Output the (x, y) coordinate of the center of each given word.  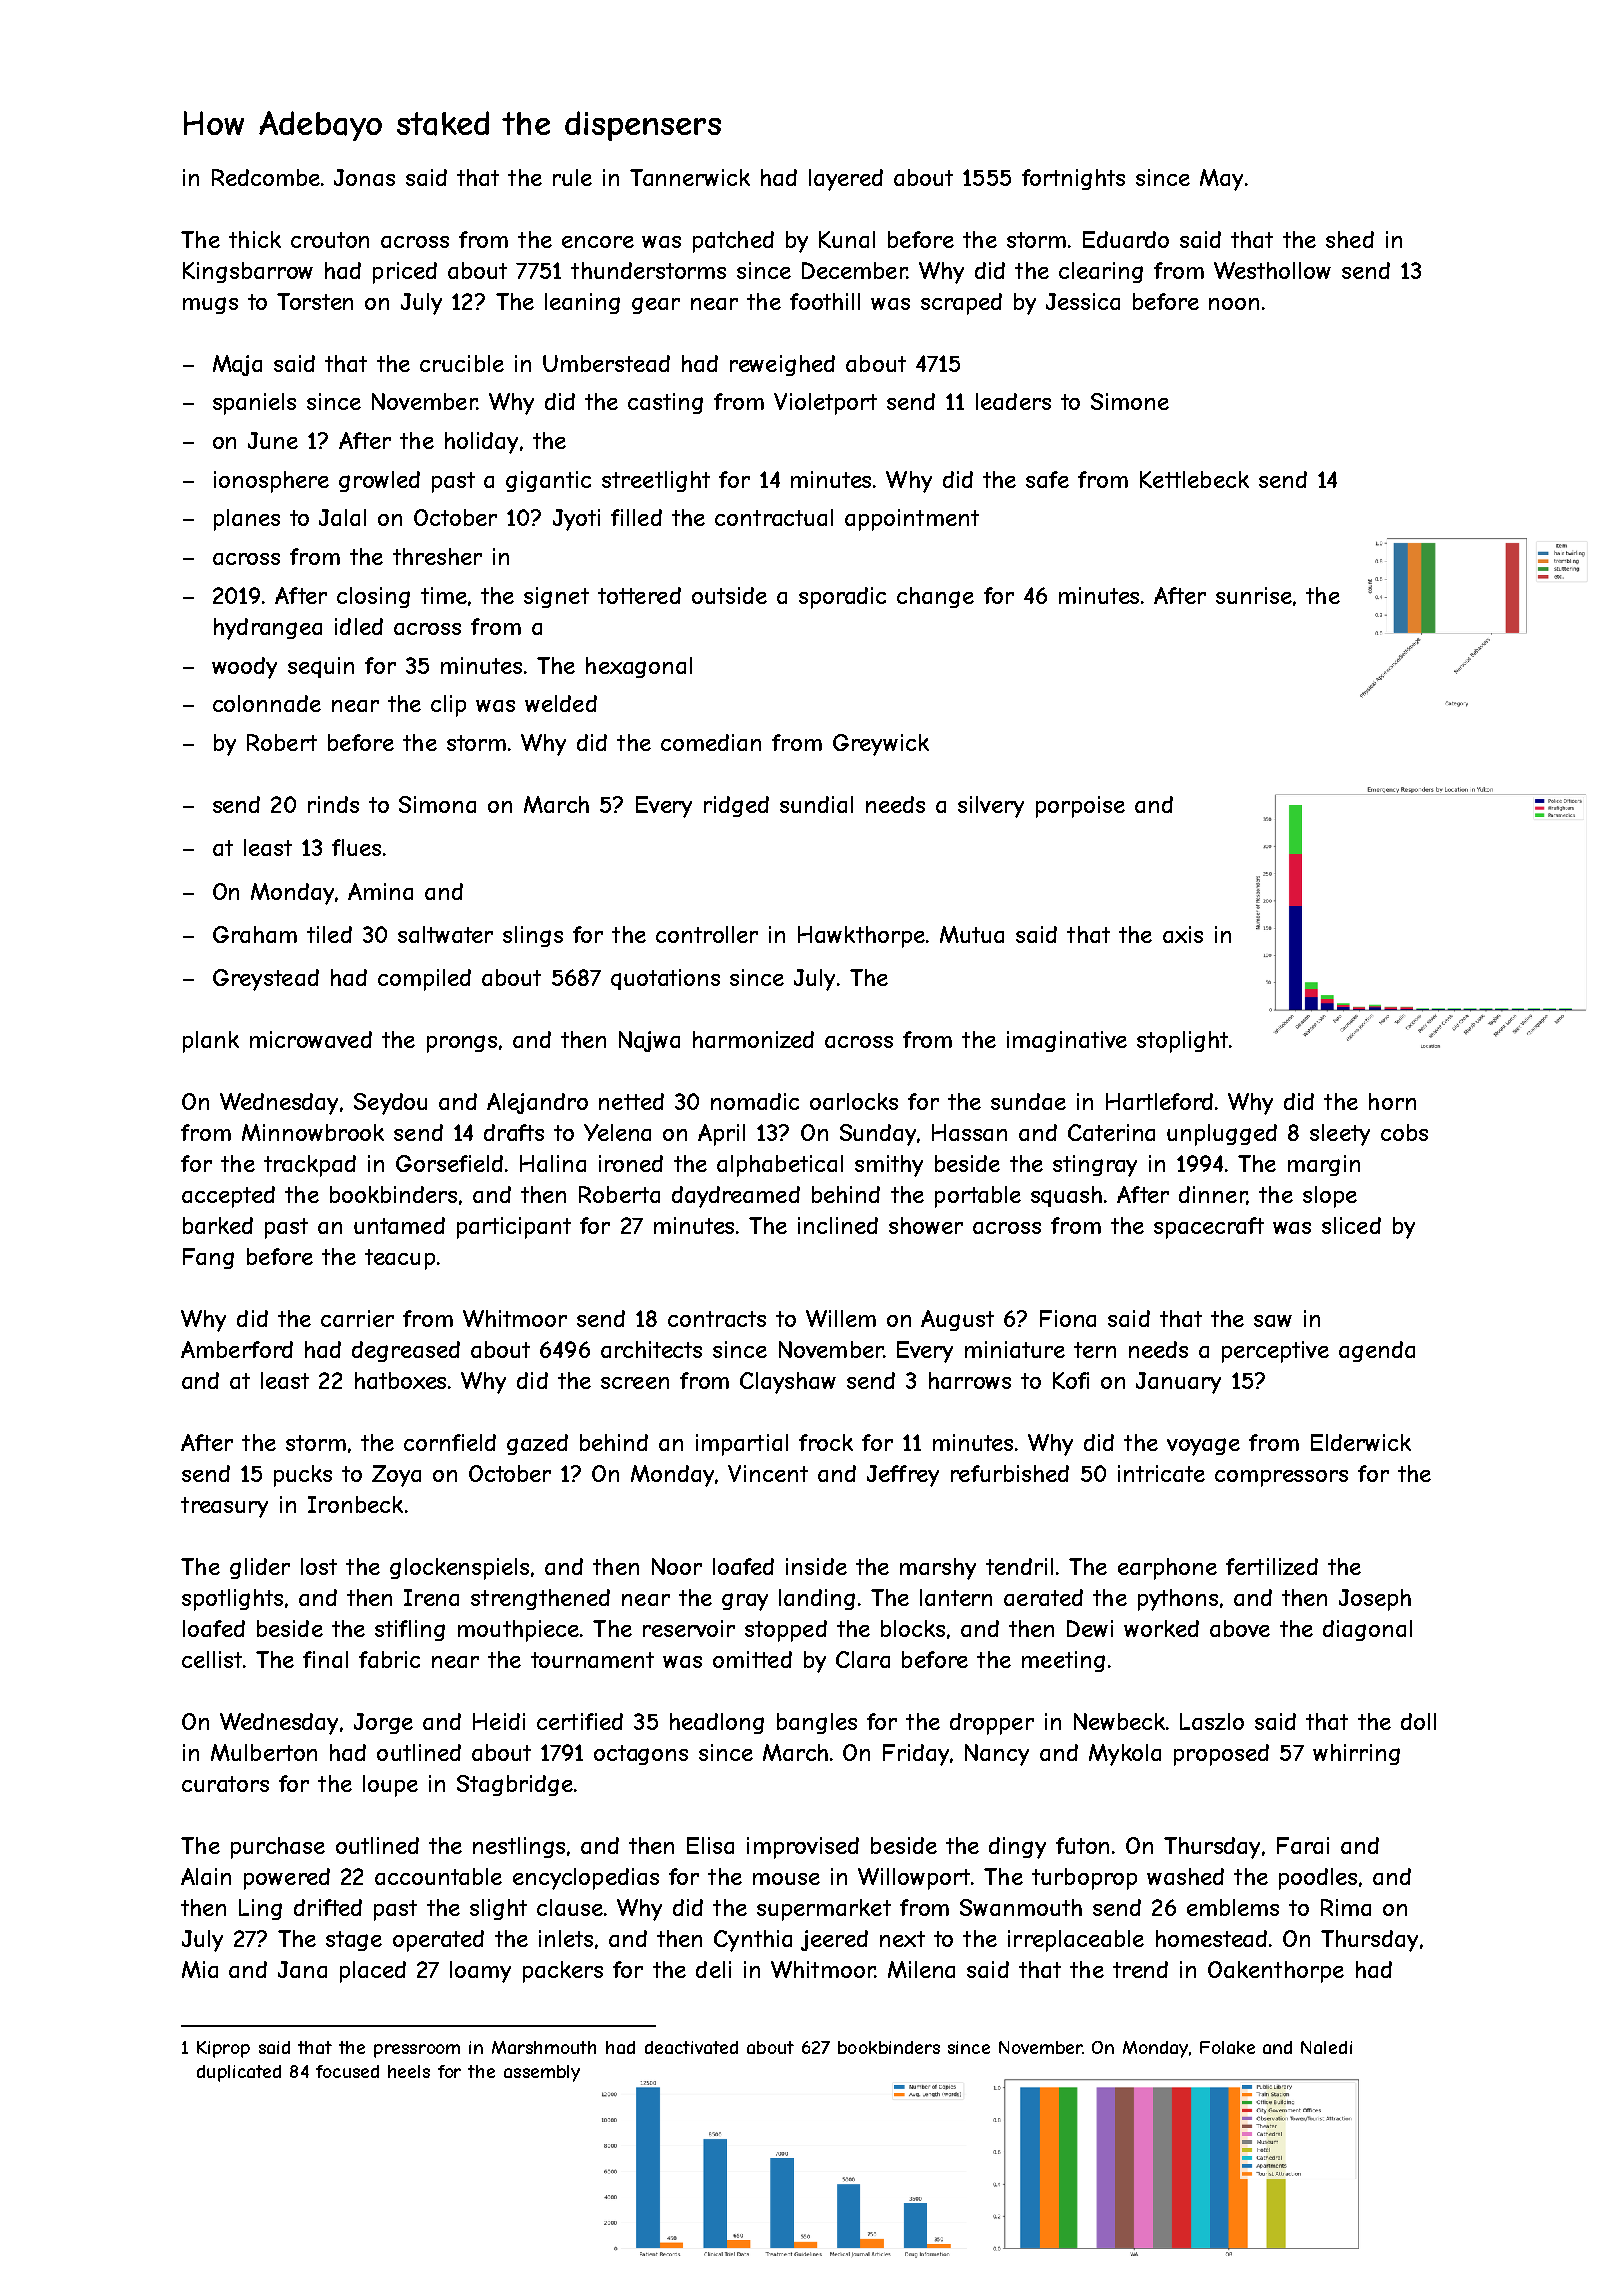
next (902, 1939)
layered (846, 180)
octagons (641, 1755)
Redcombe (266, 177)
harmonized (753, 1039)
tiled (329, 934)
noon (1234, 304)
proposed (1221, 1755)
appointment (912, 520)
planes (247, 520)
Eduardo (1126, 239)
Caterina (1111, 1132)
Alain (206, 1876)
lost (319, 1566)
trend (1140, 1969)
